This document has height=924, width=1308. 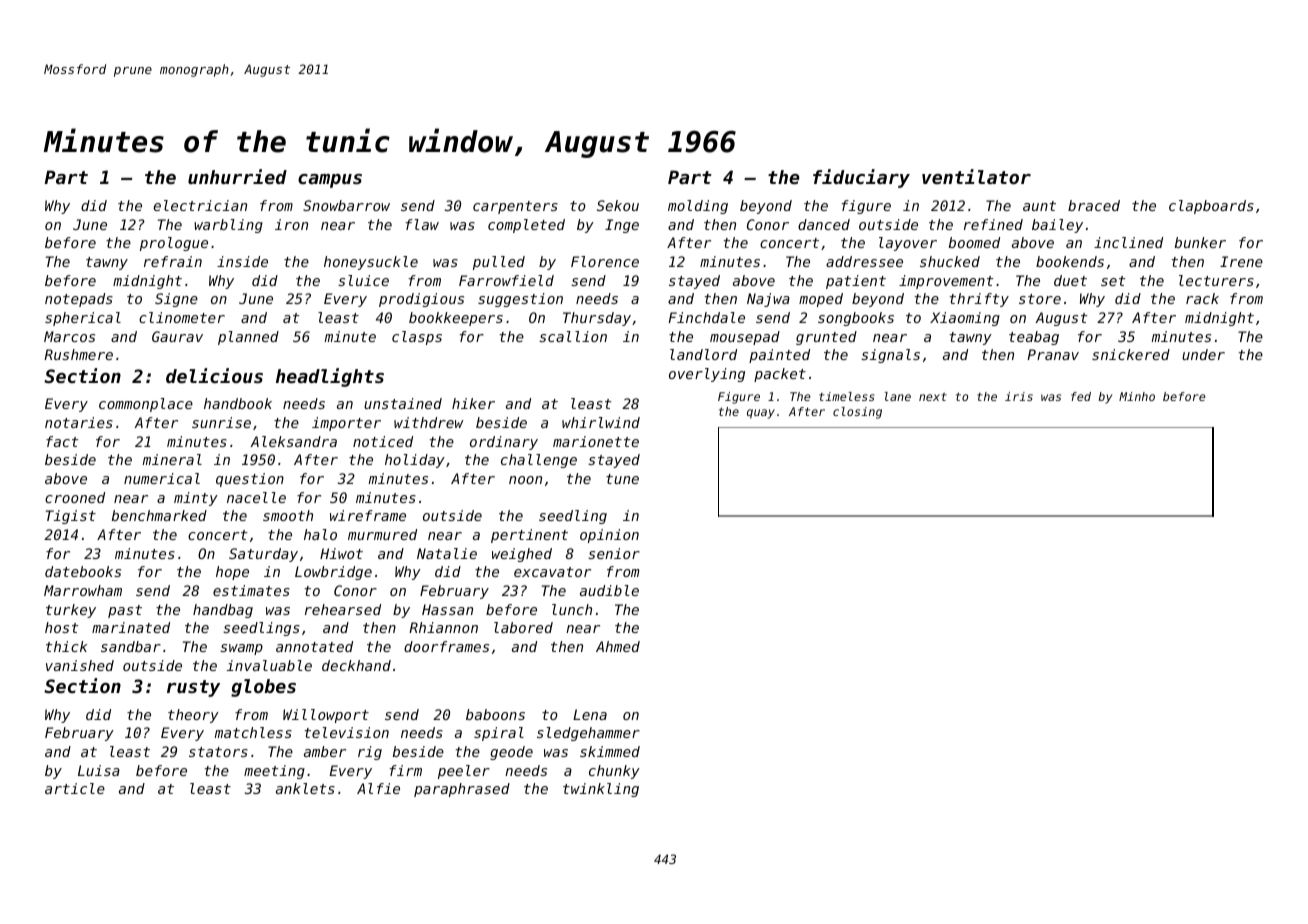 What do you see at coordinates (609, 590) in the document?
I see `audible` at bounding box center [609, 590].
